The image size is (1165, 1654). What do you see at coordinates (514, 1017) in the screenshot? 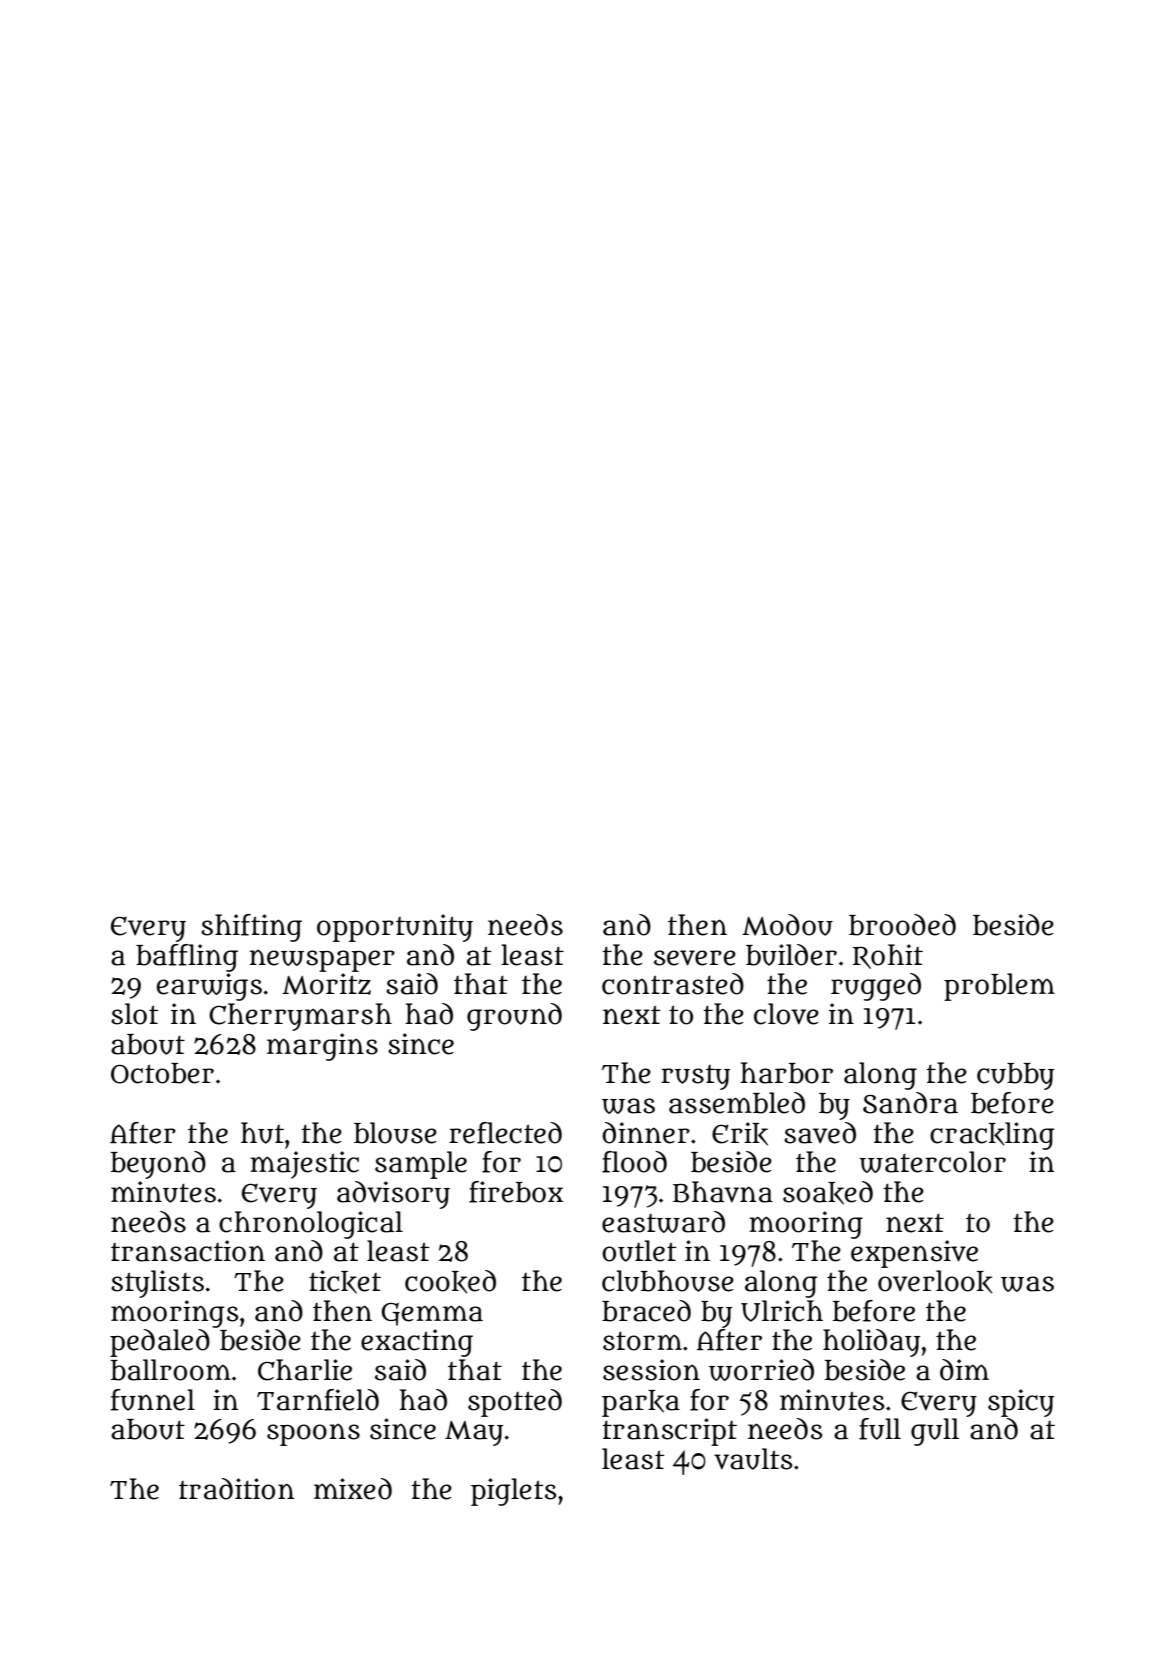
I see `ground` at bounding box center [514, 1017].
